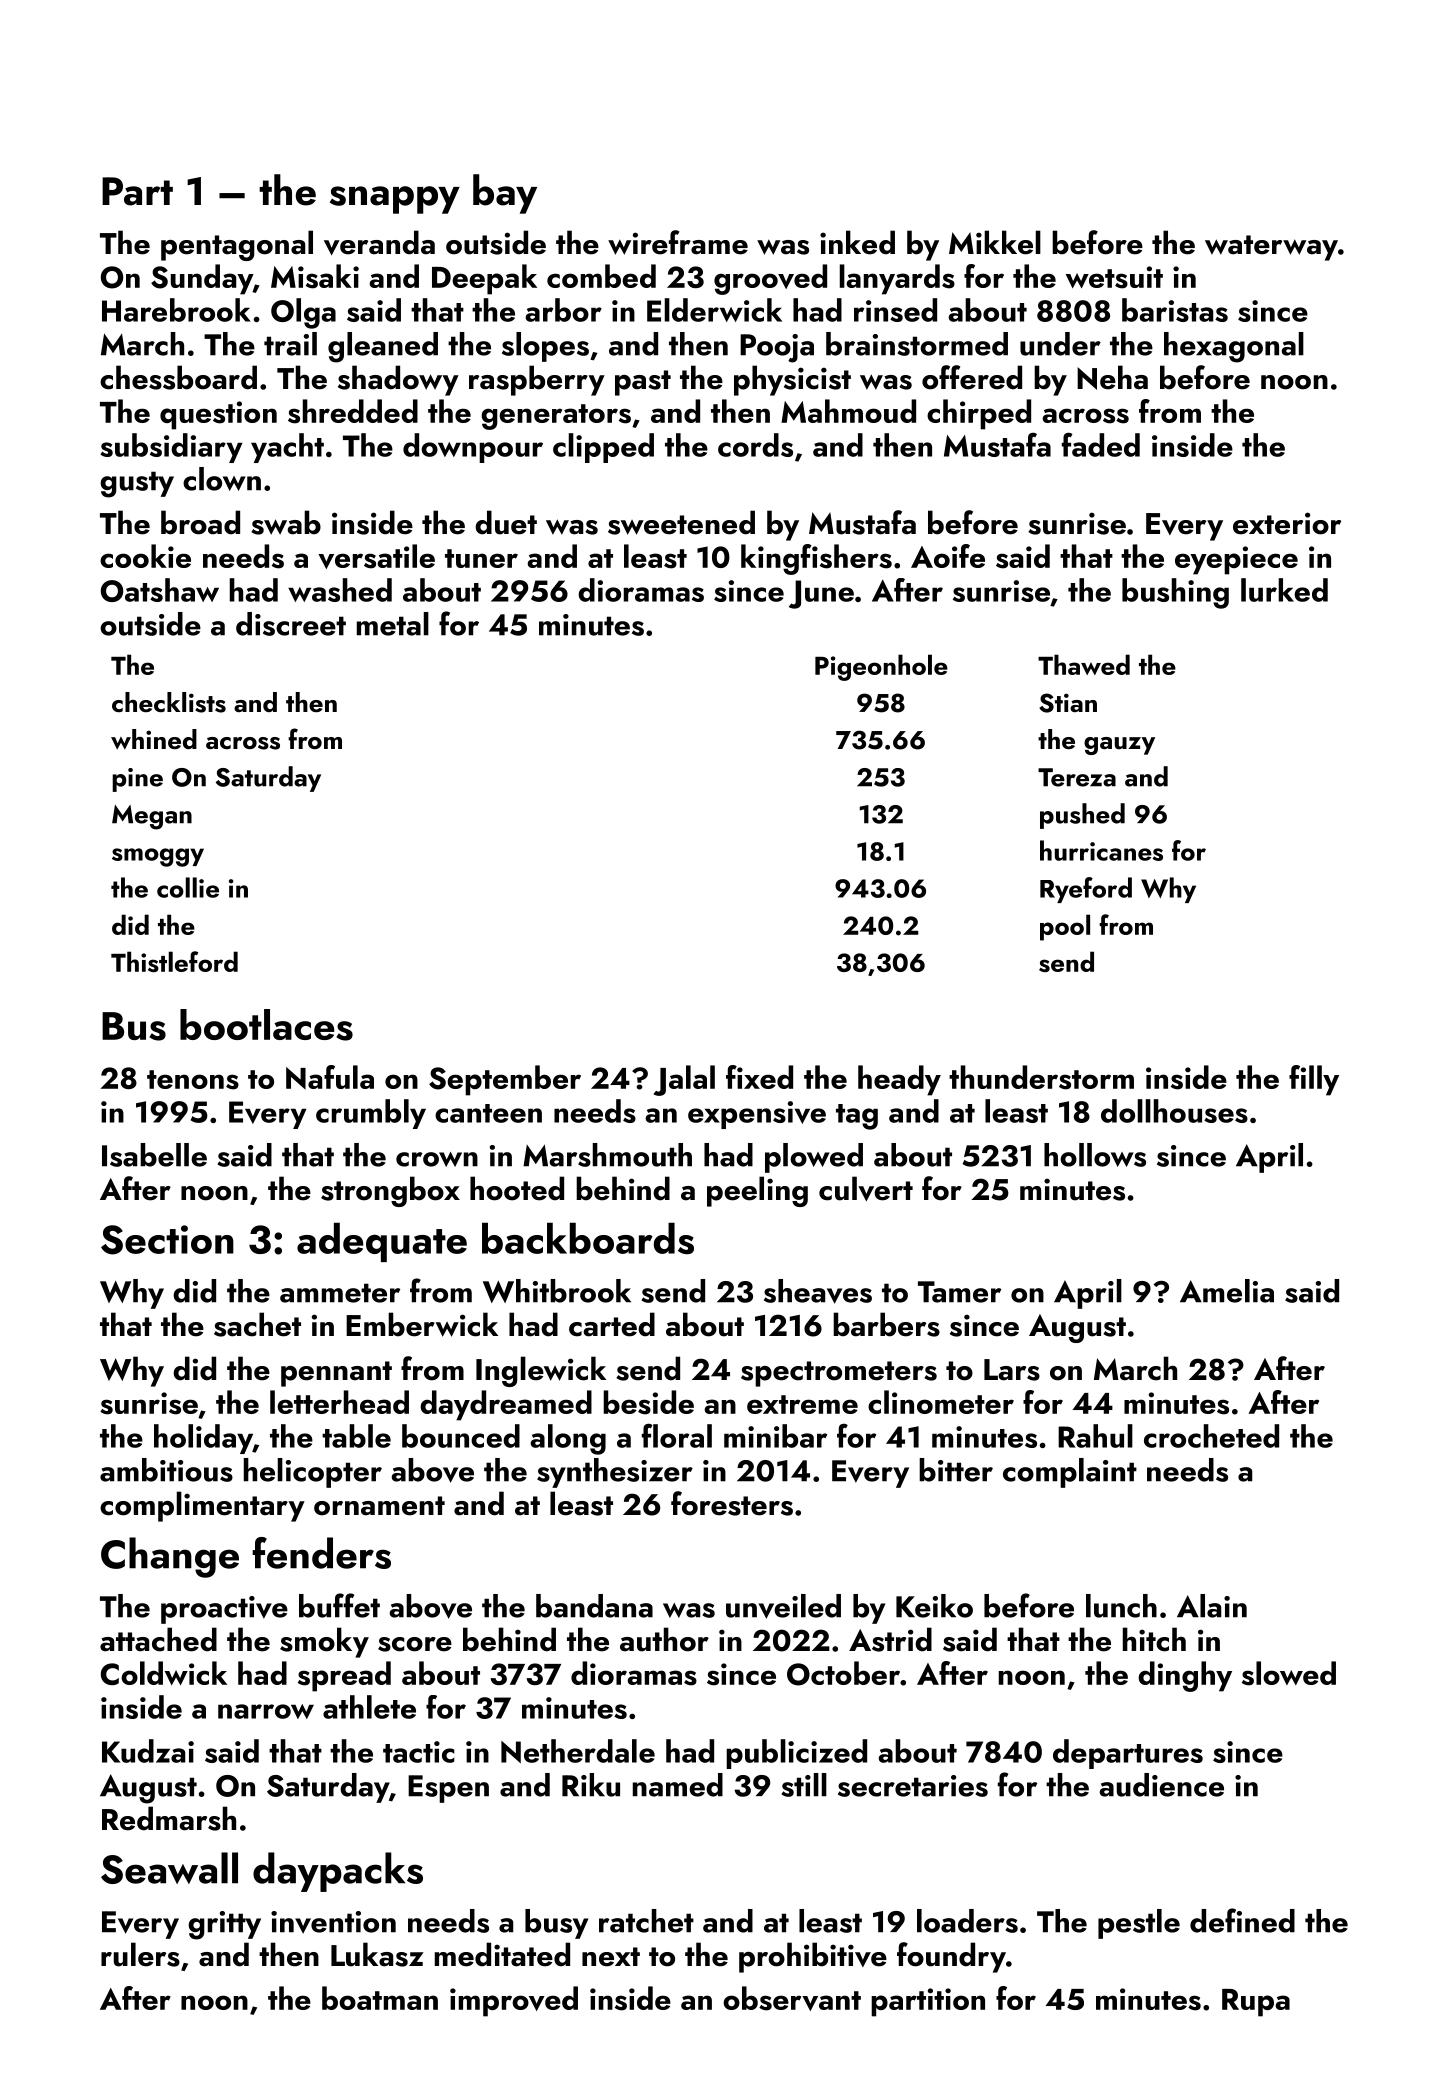  What do you see at coordinates (1101, 850) in the screenshot?
I see `hurricanes` at bounding box center [1101, 850].
